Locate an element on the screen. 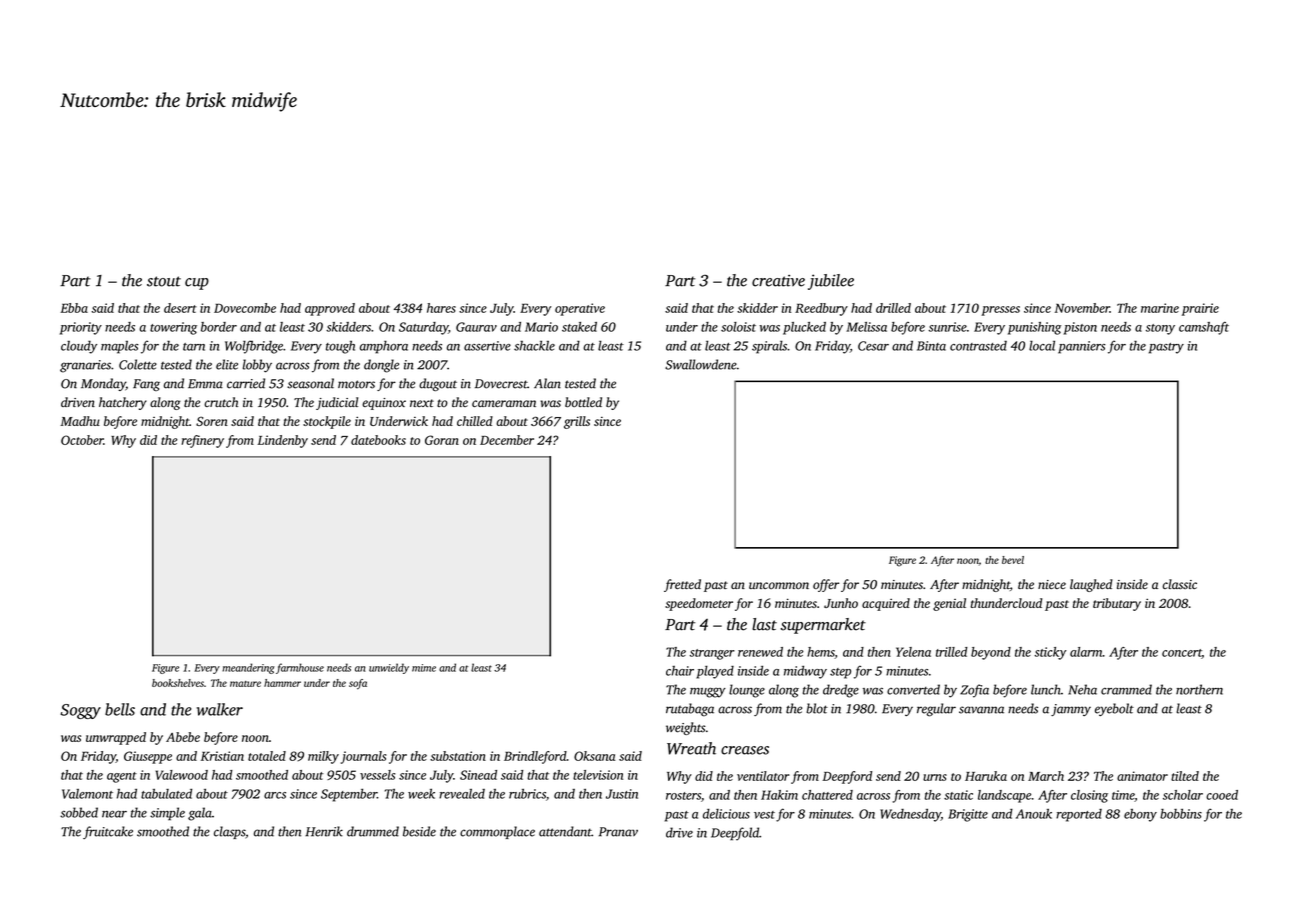  speedometer is located at coordinates (699, 604).
